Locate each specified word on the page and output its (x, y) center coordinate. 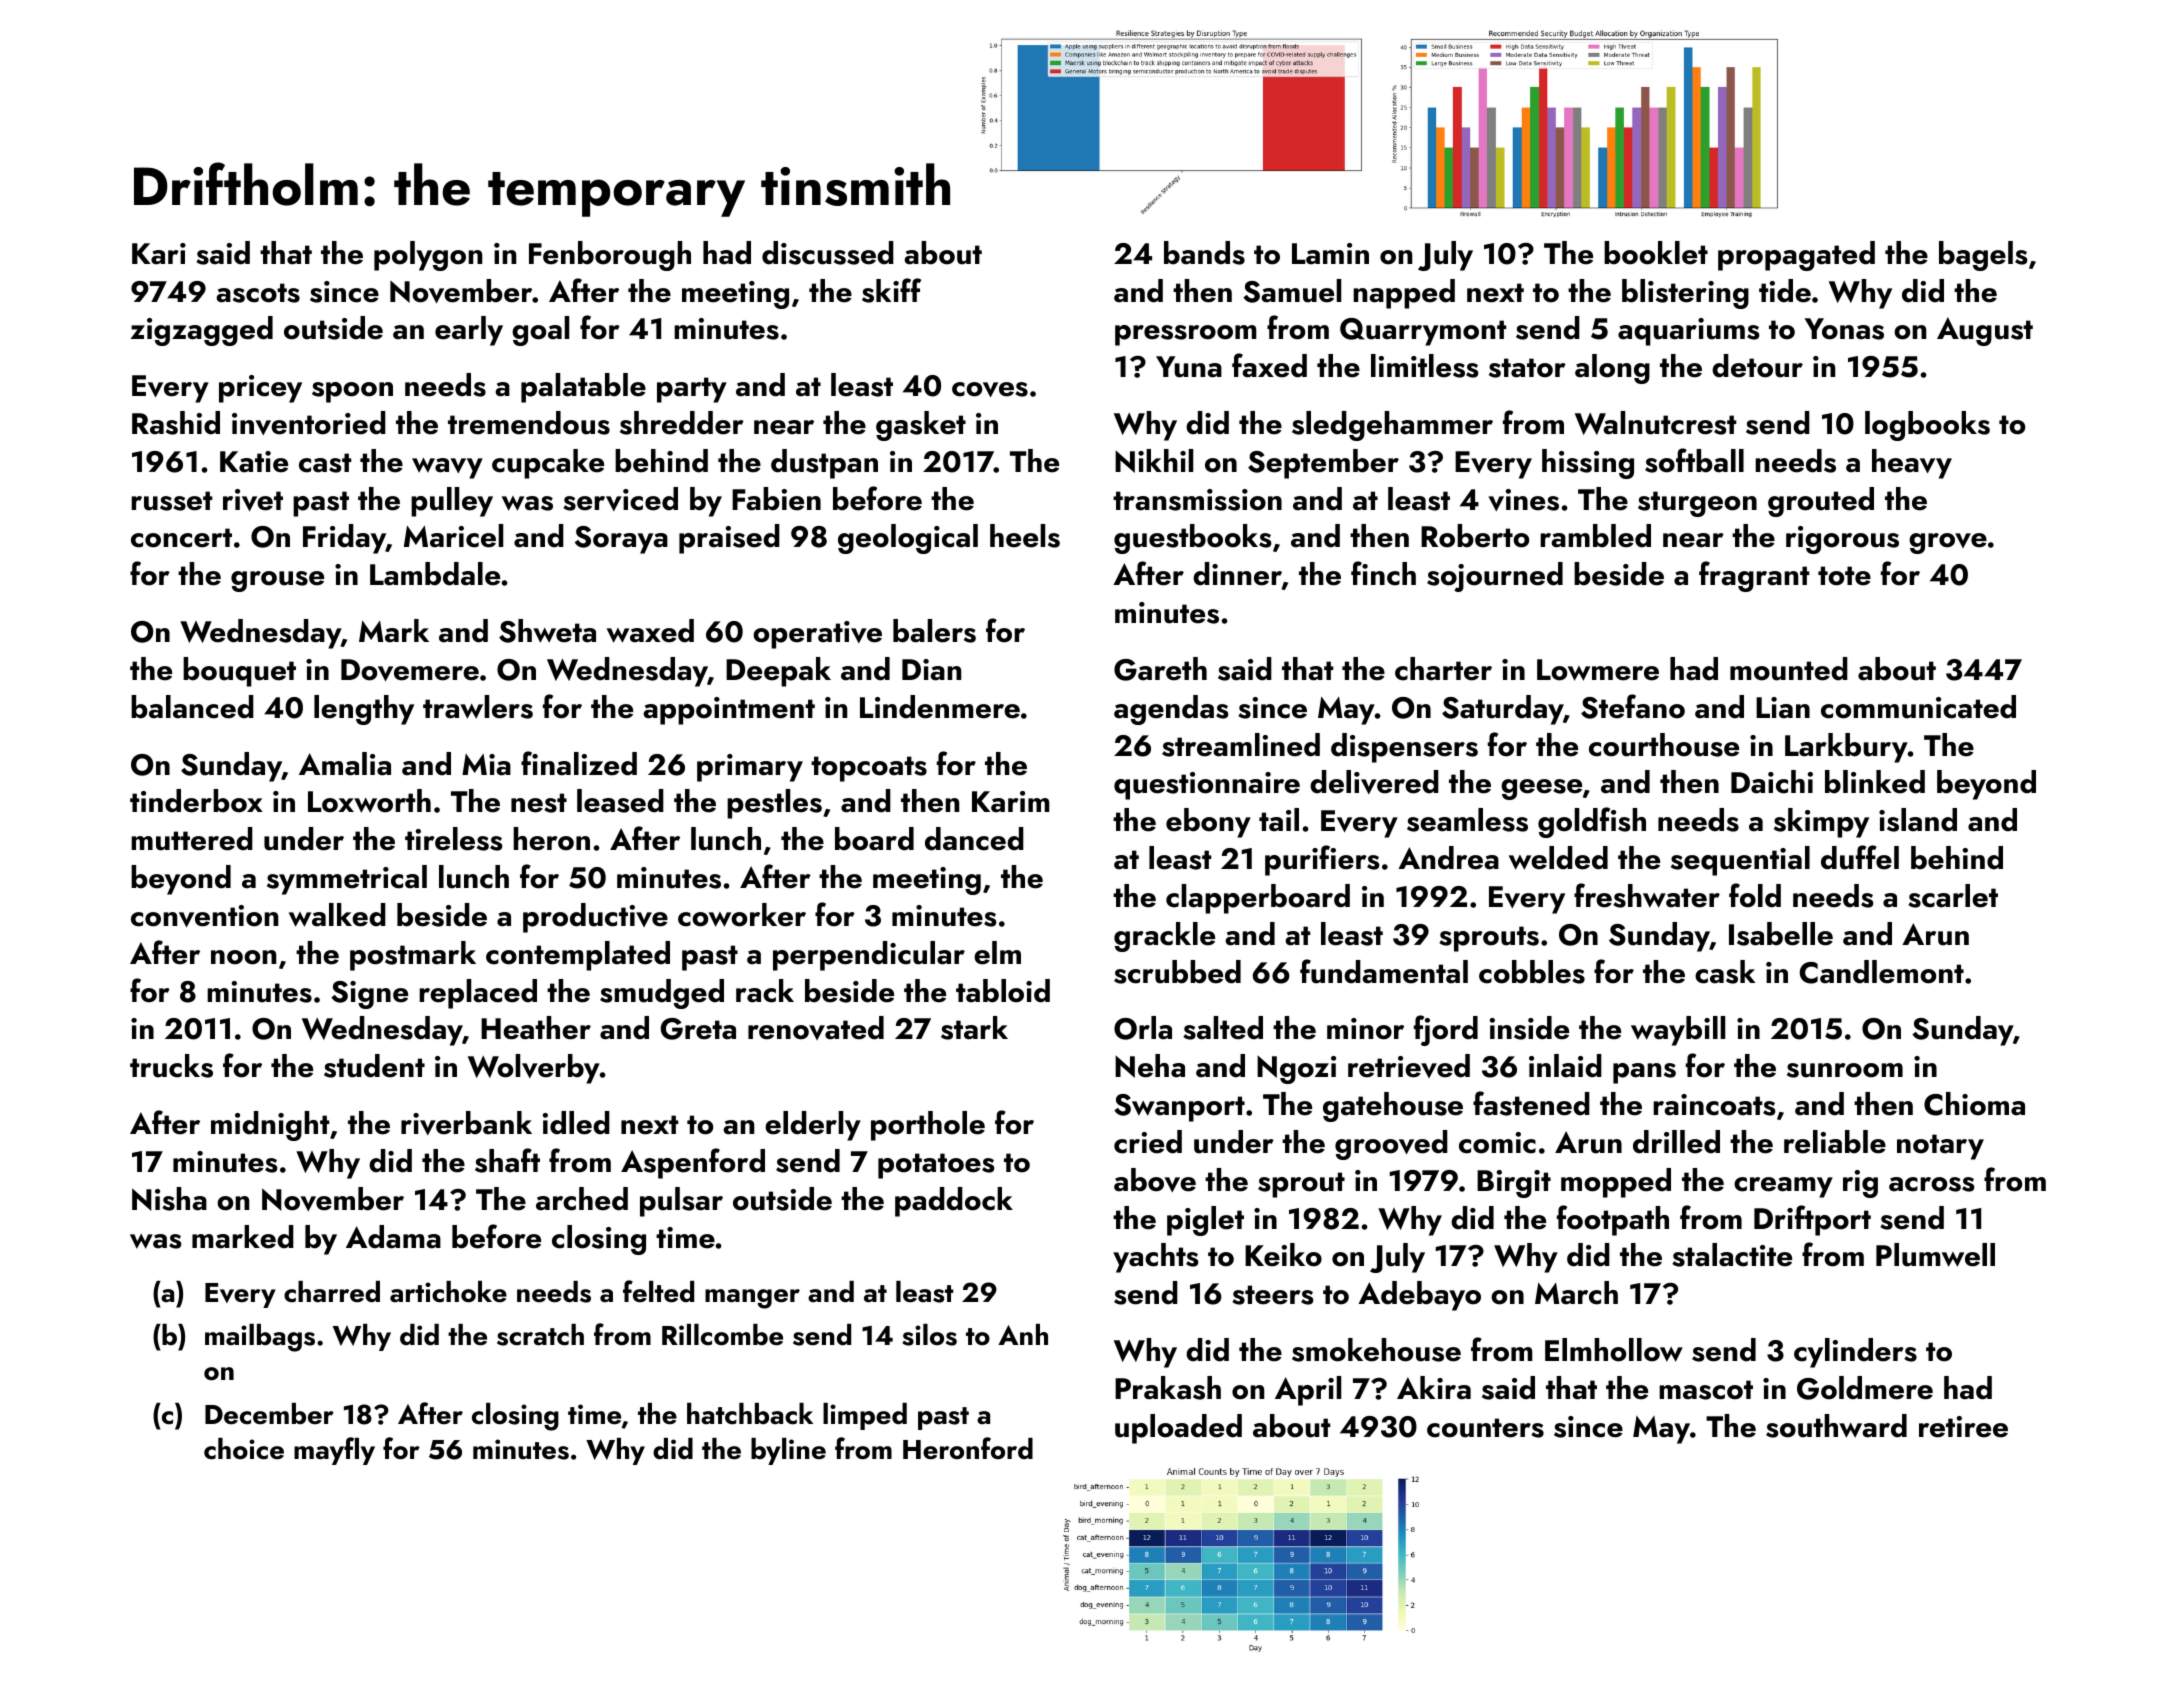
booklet (1656, 253)
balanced (192, 707)
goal (540, 331)
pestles (774, 804)
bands (1204, 253)
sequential (1740, 861)
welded (1558, 858)
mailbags (260, 1338)
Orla (1143, 1028)
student (374, 1066)
